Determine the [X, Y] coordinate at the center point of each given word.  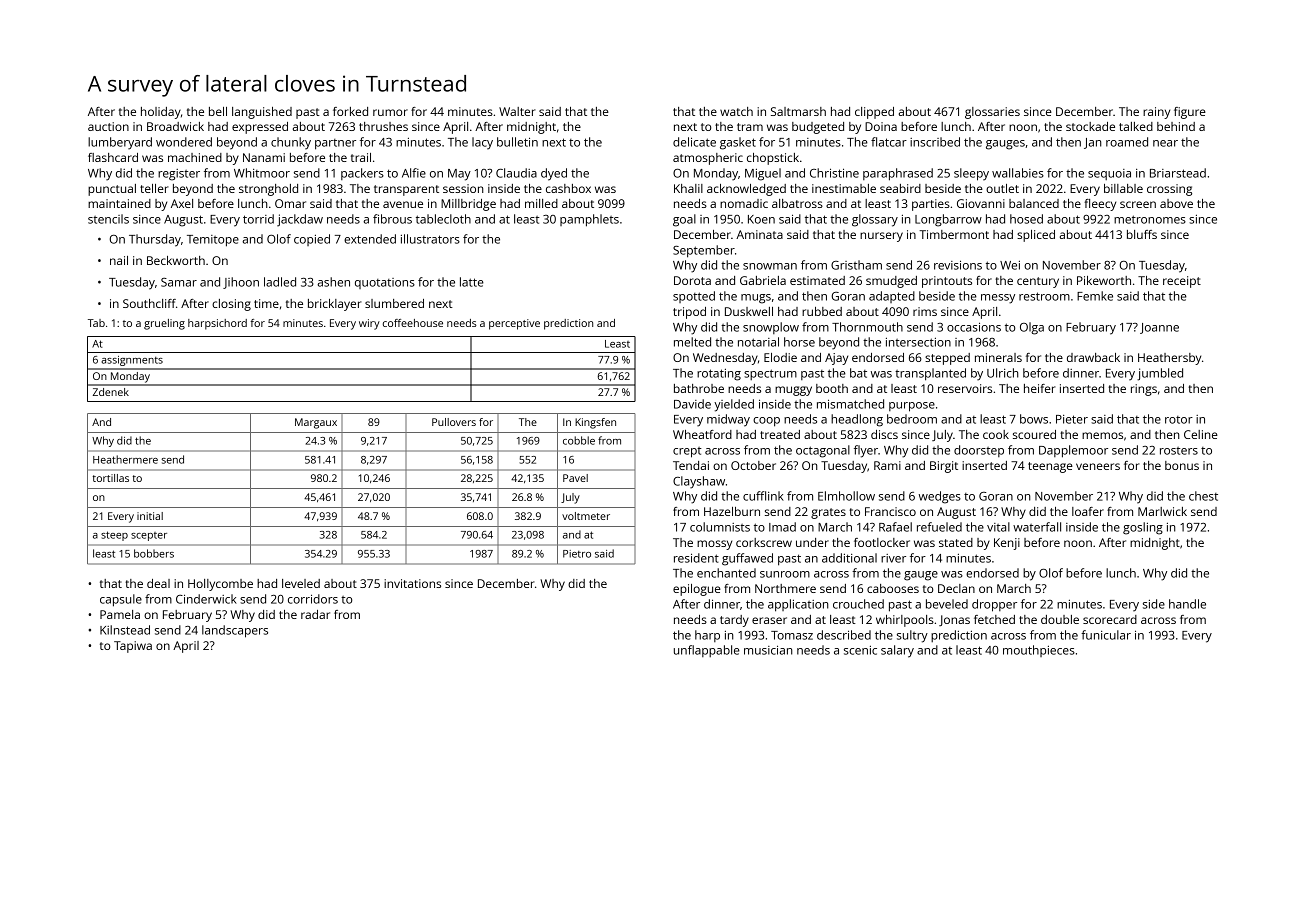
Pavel [575, 478]
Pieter [1072, 419]
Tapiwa [133, 647]
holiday [161, 113]
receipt [1182, 282]
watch [736, 111]
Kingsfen [595, 423]
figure [1190, 113]
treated [780, 434]
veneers [1098, 466]
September [704, 251]
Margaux [316, 423]
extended [370, 239]
